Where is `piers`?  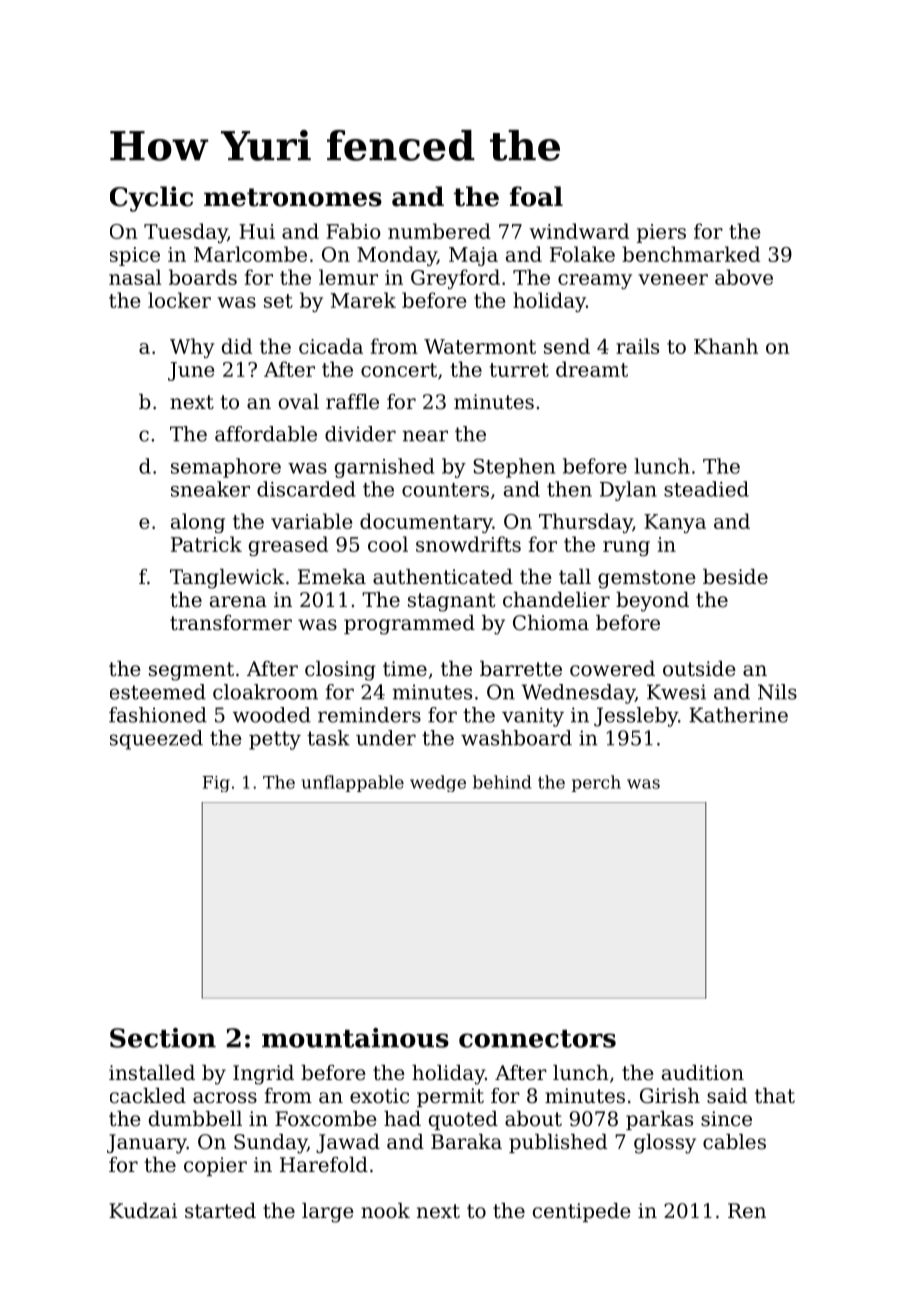 piers is located at coordinates (661, 233).
